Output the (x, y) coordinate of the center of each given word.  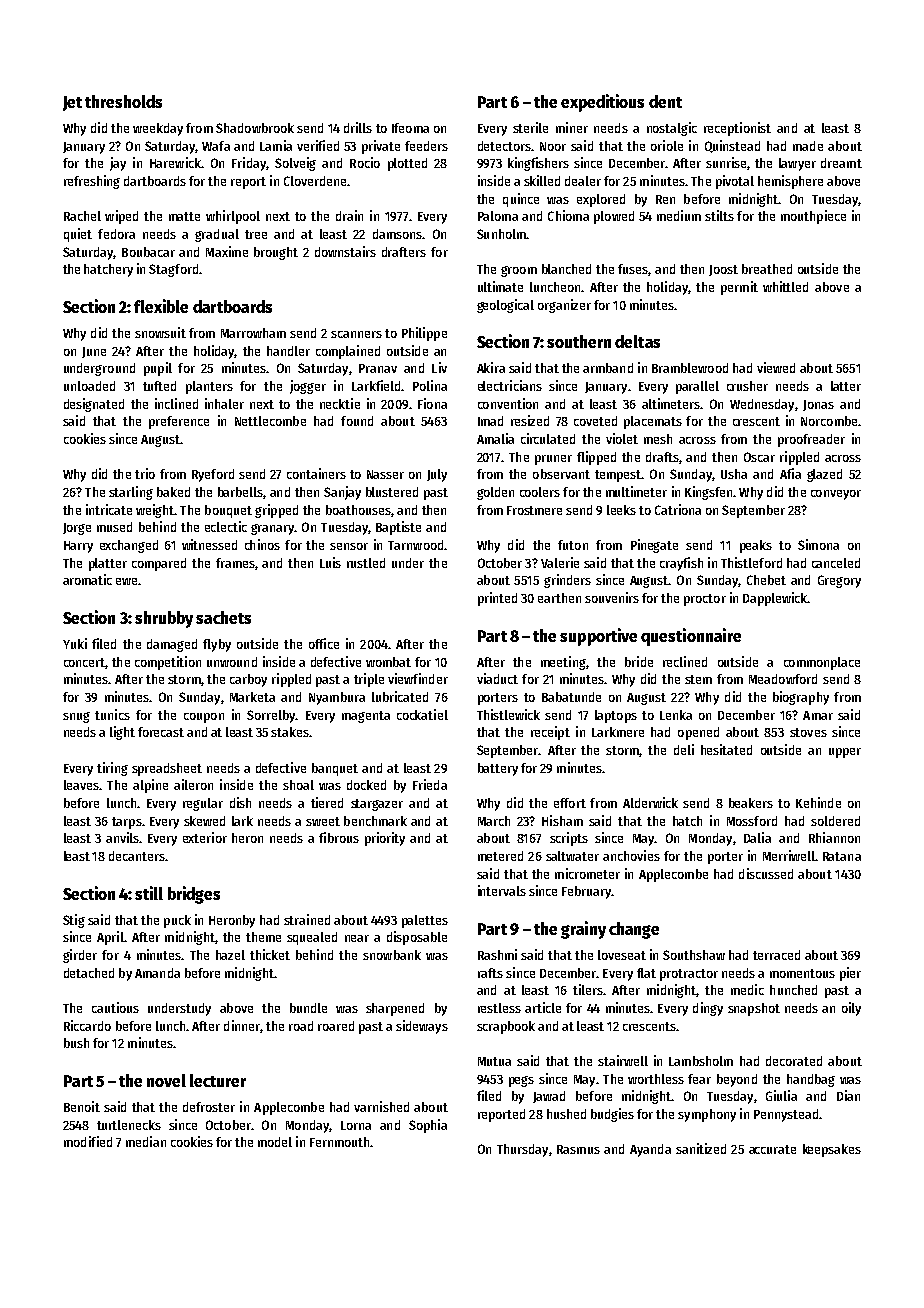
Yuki (75, 643)
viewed (776, 367)
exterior (205, 837)
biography (801, 698)
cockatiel (422, 714)
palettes (425, 921)
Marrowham (253, 333)
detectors (504, 146)
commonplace (822, 663)
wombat (388, 662)
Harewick (175, 162)
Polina (430, 385)
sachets (223, 617)
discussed (766, 873)
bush (76, 1043)
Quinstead (732, 146)
